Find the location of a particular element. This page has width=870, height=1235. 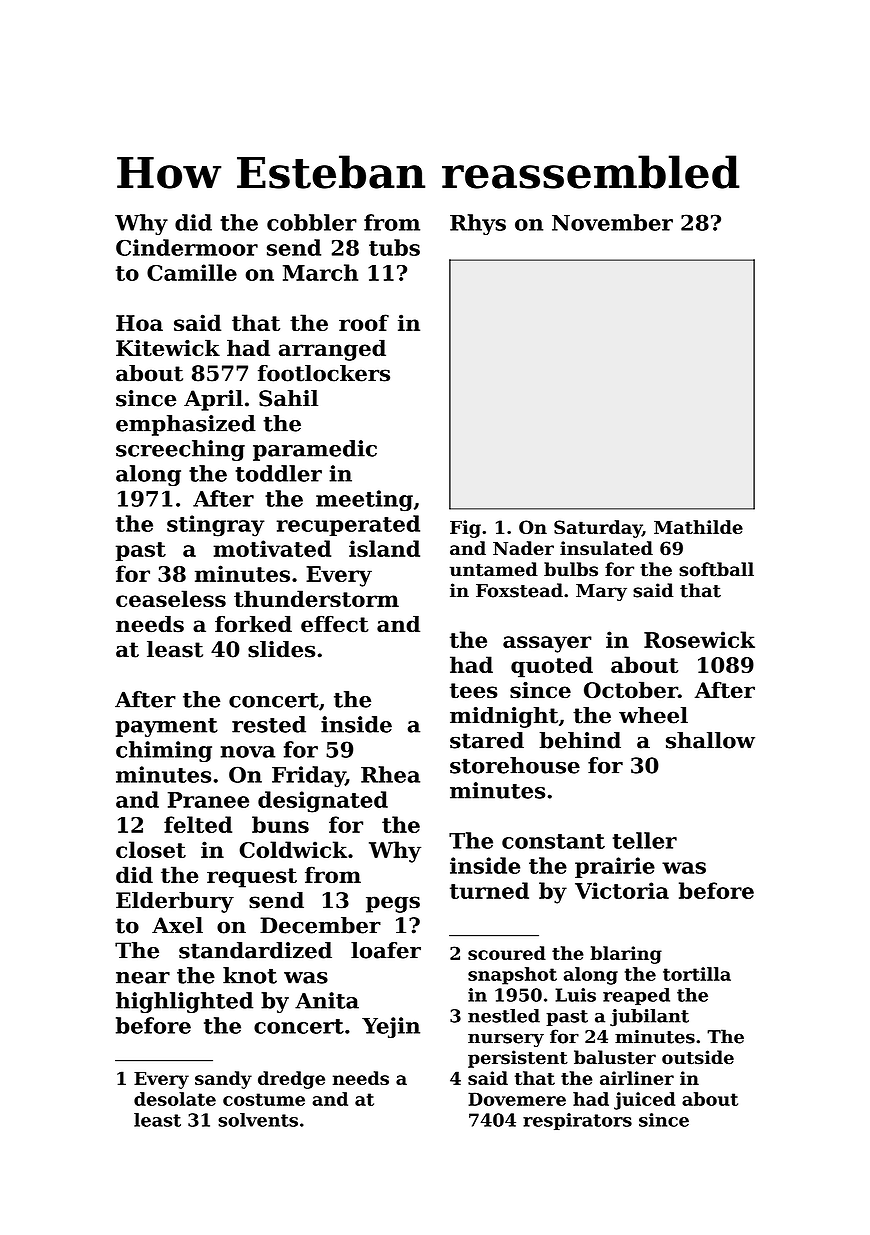

Rhys is located at coordinates (478, 224).
